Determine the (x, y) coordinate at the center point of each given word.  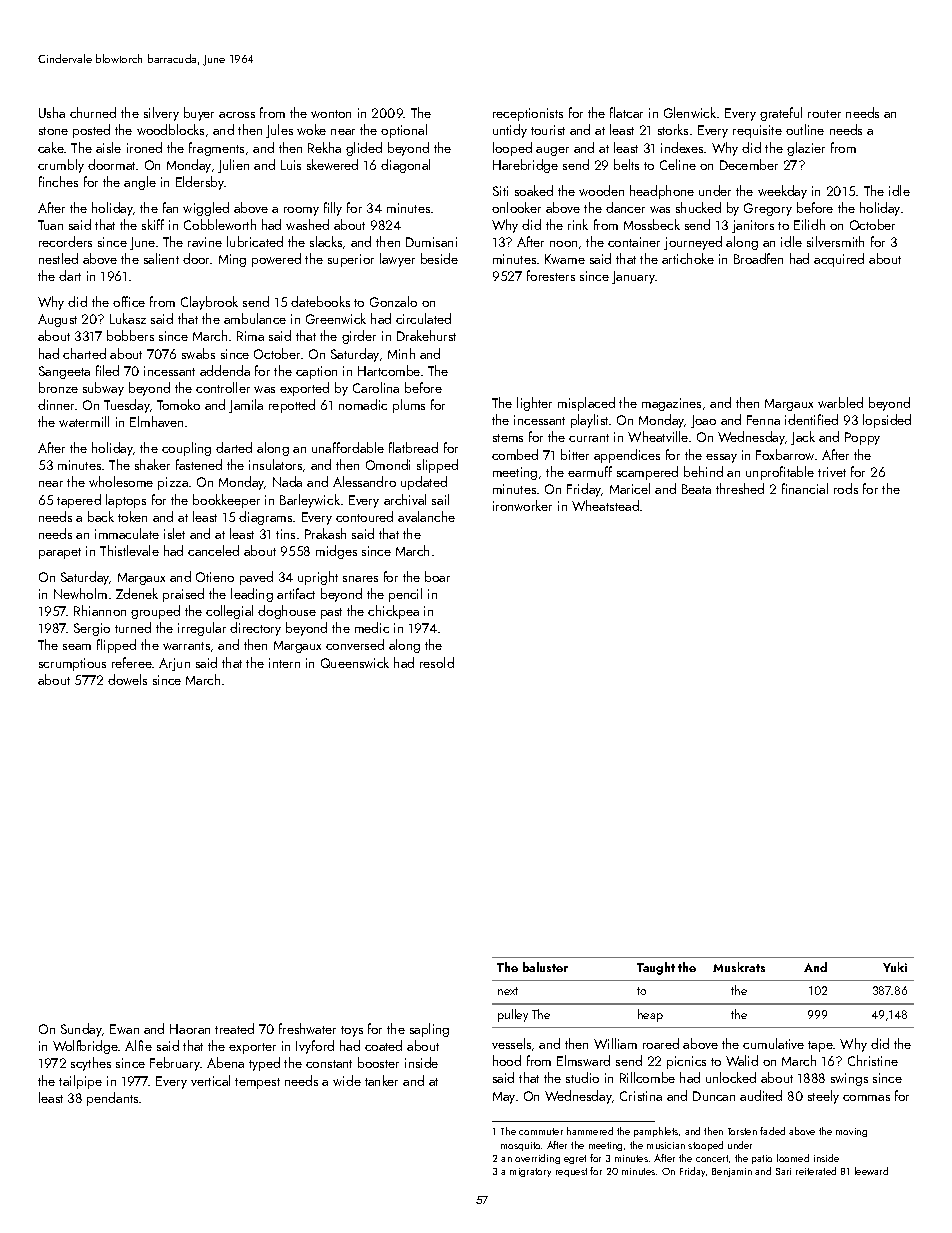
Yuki (895, 967)
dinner (57, 404)
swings (849, 1079)
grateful (781, 114)
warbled (840, 402)
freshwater (307, 1028)
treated (234, 1028)
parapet (60, 553)
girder (359, 337)
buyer (199, 114)
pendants (112, 1099)
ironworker (522, 505)
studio (582, 1077)
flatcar (626, 112)
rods (846, 488)
